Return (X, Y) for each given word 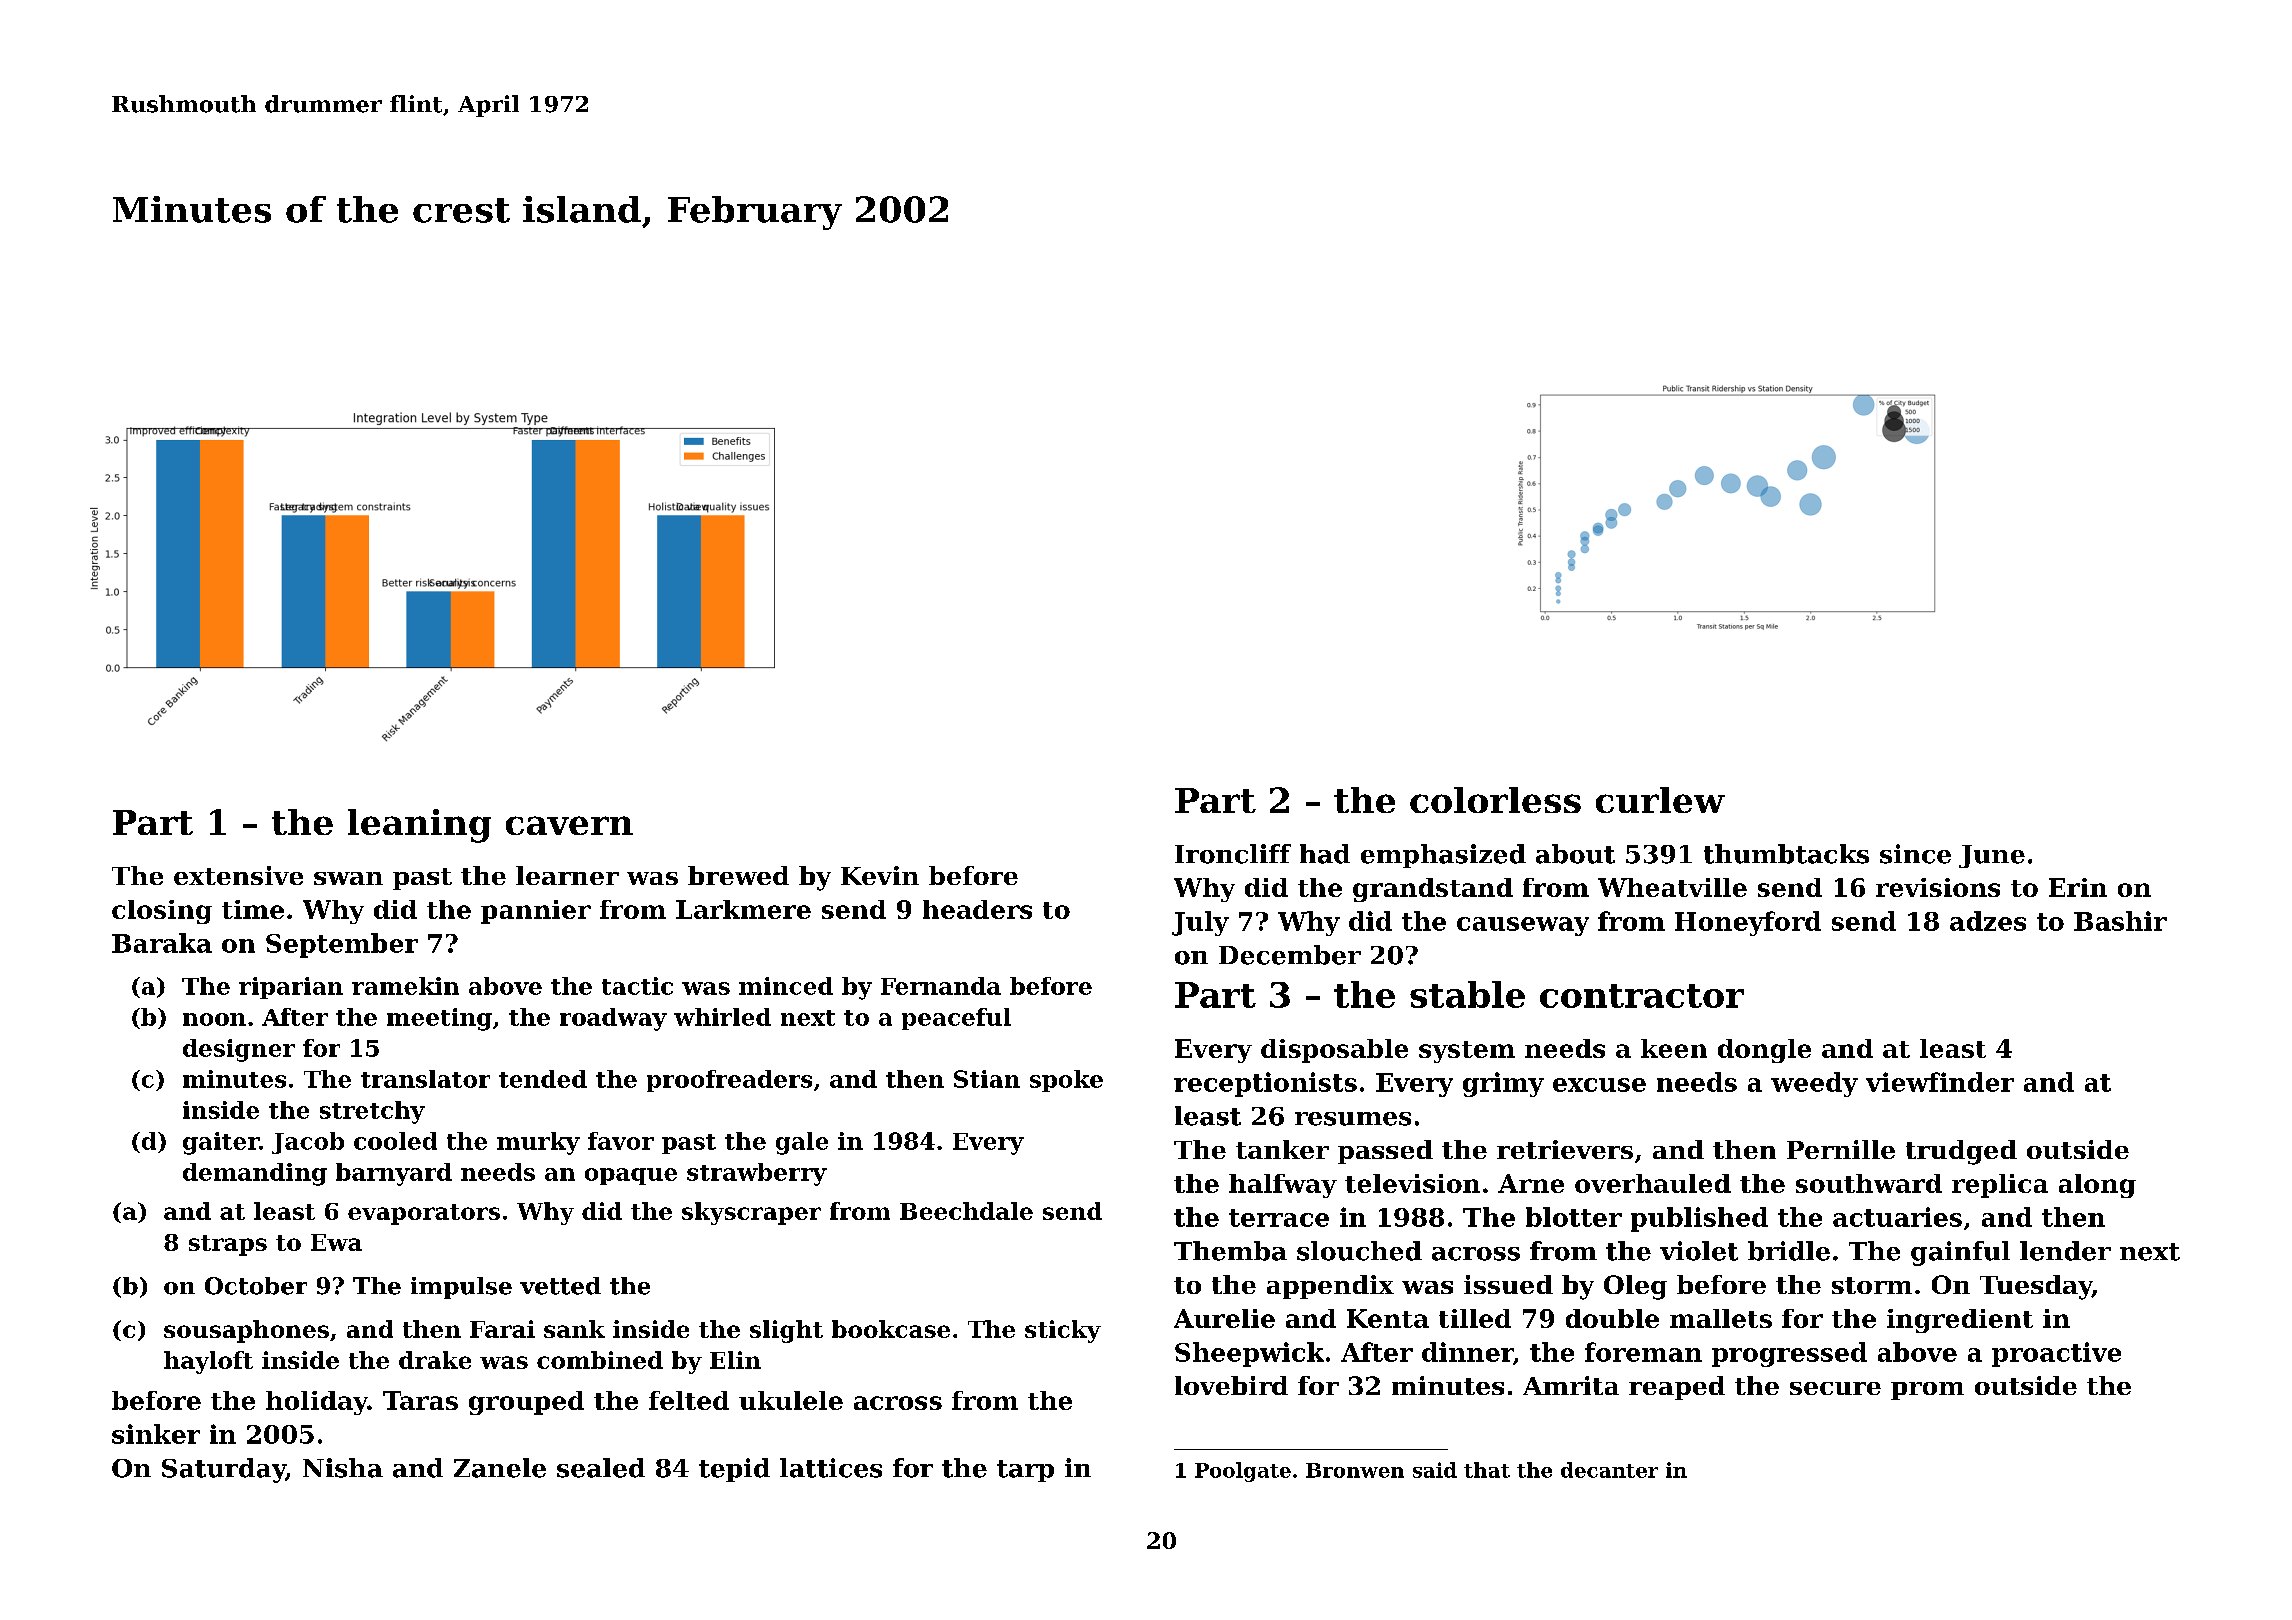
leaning (419, 826)
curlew (1660, 800)
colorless (1495, 800)
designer (239, 1050)
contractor (1642, 996)
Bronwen (1355, 1470)
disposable (1334, 1051)
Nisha (343, 1468)
